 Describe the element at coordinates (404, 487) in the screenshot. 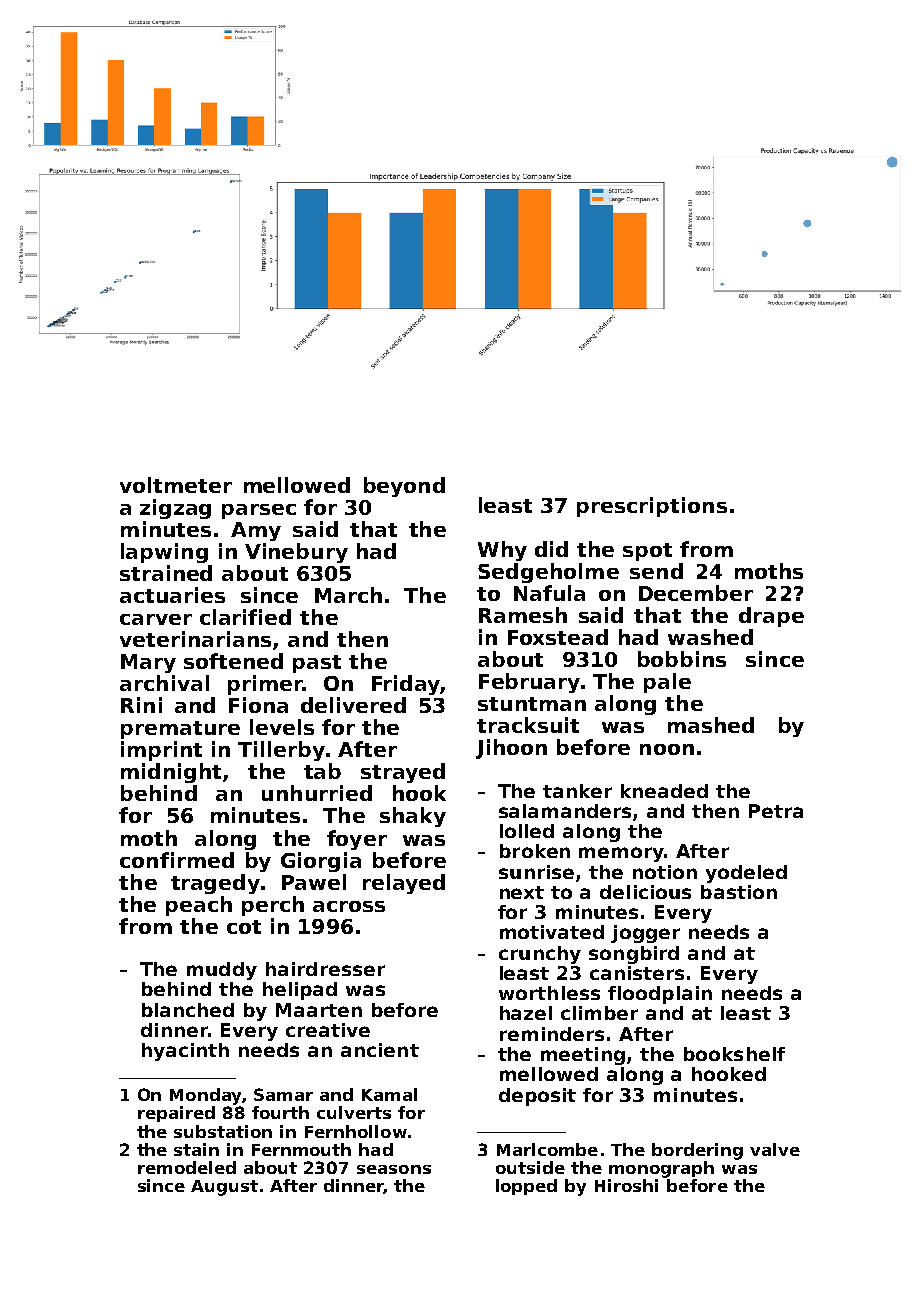

I see `beyond` at that location.
